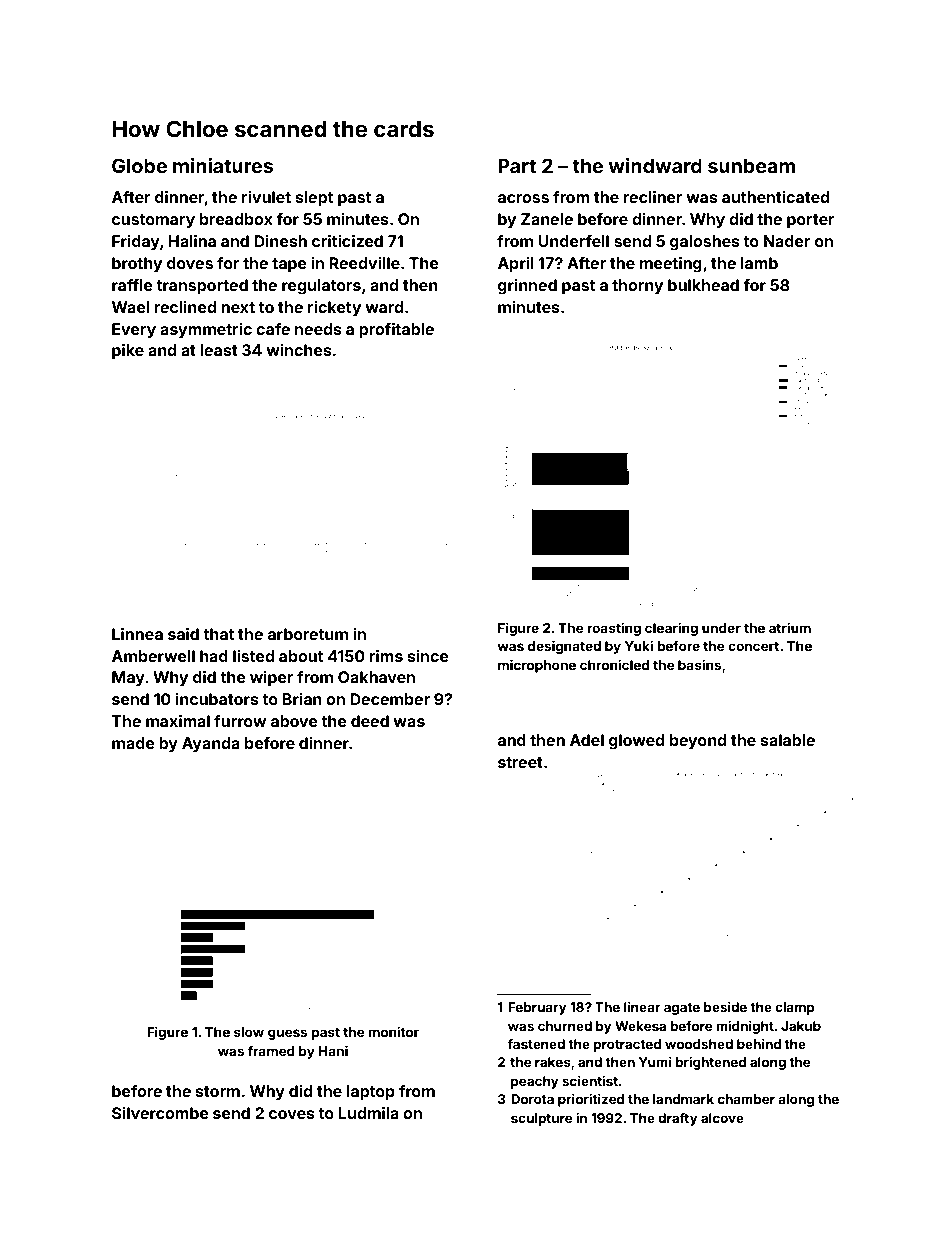  What do you see at coordinates (790, 627) in the image?
I see `atrium` at bounding box center [790, 627].
